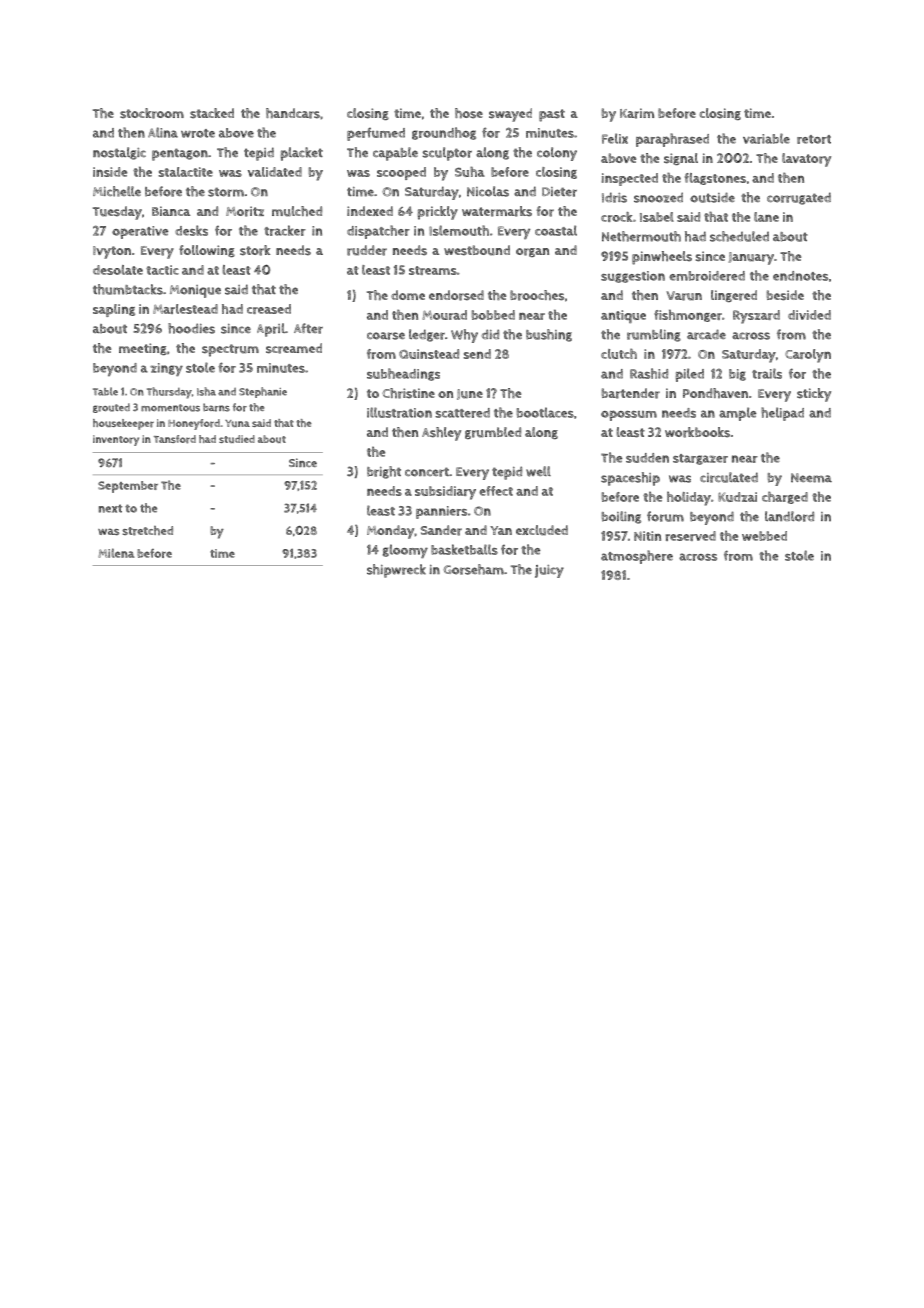 This screenshot has height=1308, width=924. What do you see at coordinates (556, 230) in the screenshot?
I see `coastal` at bounding box center [556, 230].
